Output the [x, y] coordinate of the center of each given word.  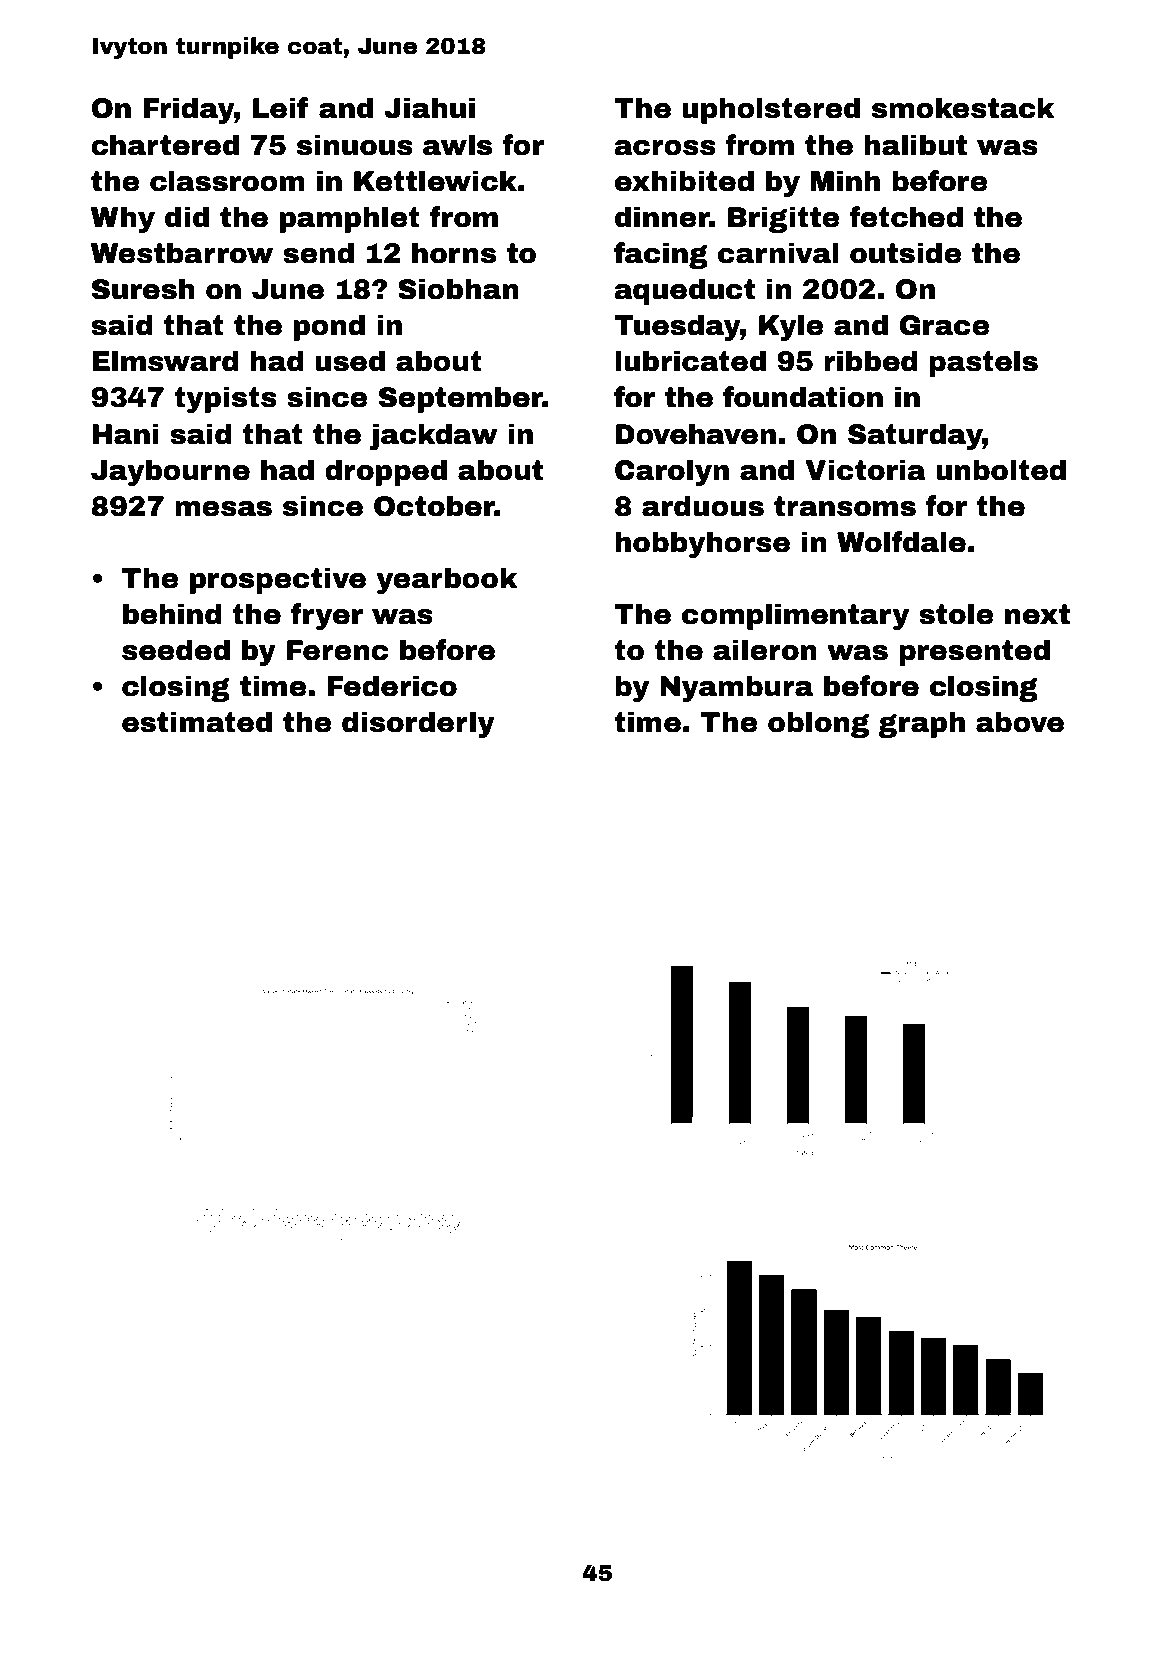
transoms [845, 506]
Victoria [865, 470]
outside [906, 253]
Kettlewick [435, 181]
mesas [223, 509]
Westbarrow [182, 253]
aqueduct [685, 291]
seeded [176, 650]
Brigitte [784, 219]
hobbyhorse [702, 544]
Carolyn [672, 472]
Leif [280, 108]
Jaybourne [170, 472]
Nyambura [736, 688]
